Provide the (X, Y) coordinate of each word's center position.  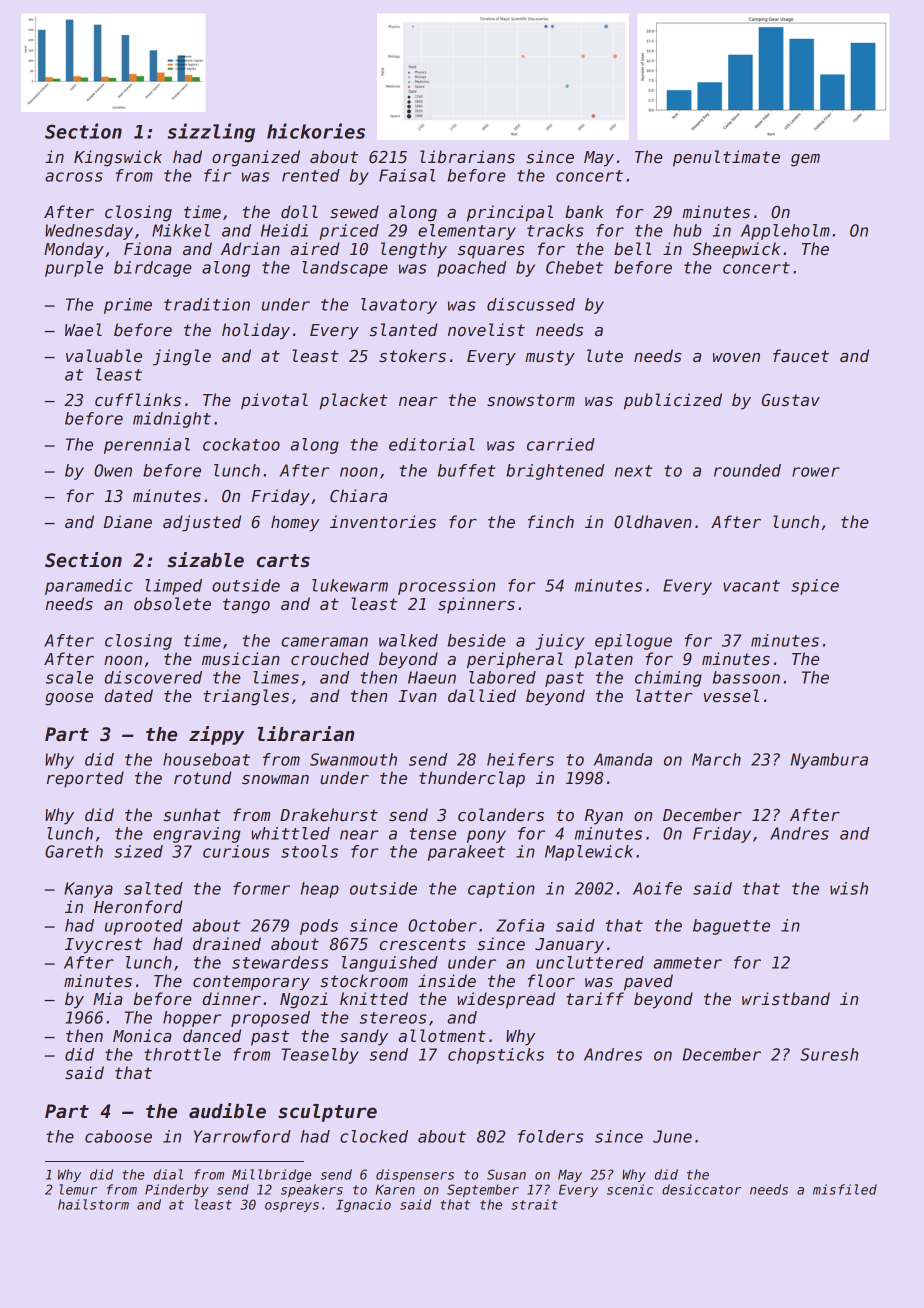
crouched (330, 659)
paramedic (89, 587)
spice (815, 587)
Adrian (250, 248)
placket (354, 401)
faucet (801, 356)
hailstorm (93, 1204)
